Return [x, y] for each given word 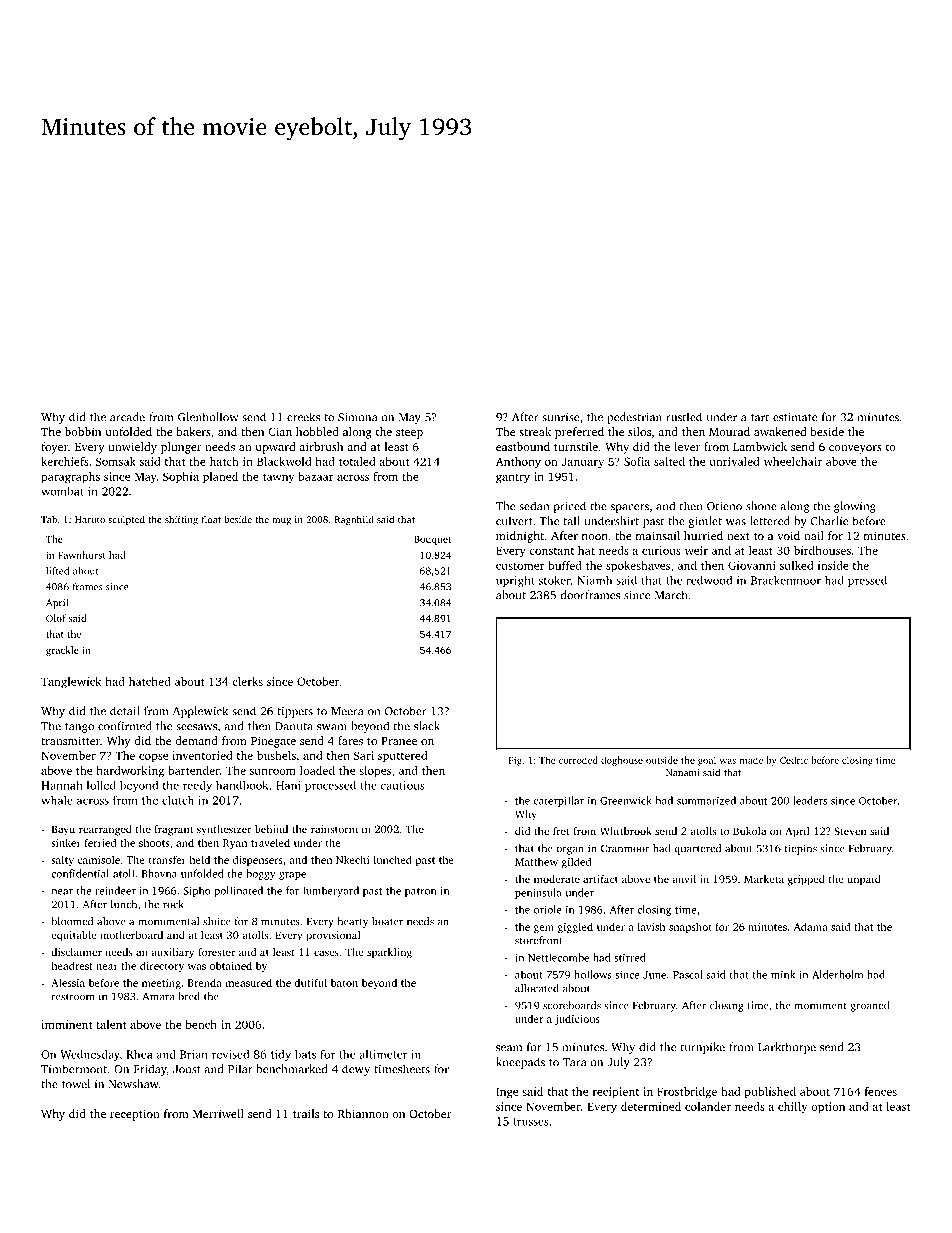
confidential [80, 873]
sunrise [560, 417]
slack [427, 726]
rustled [684, 417]
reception [135, 1115]
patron [421, 892]
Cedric [794, 760]
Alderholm [837, 974]
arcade [127, 417]
